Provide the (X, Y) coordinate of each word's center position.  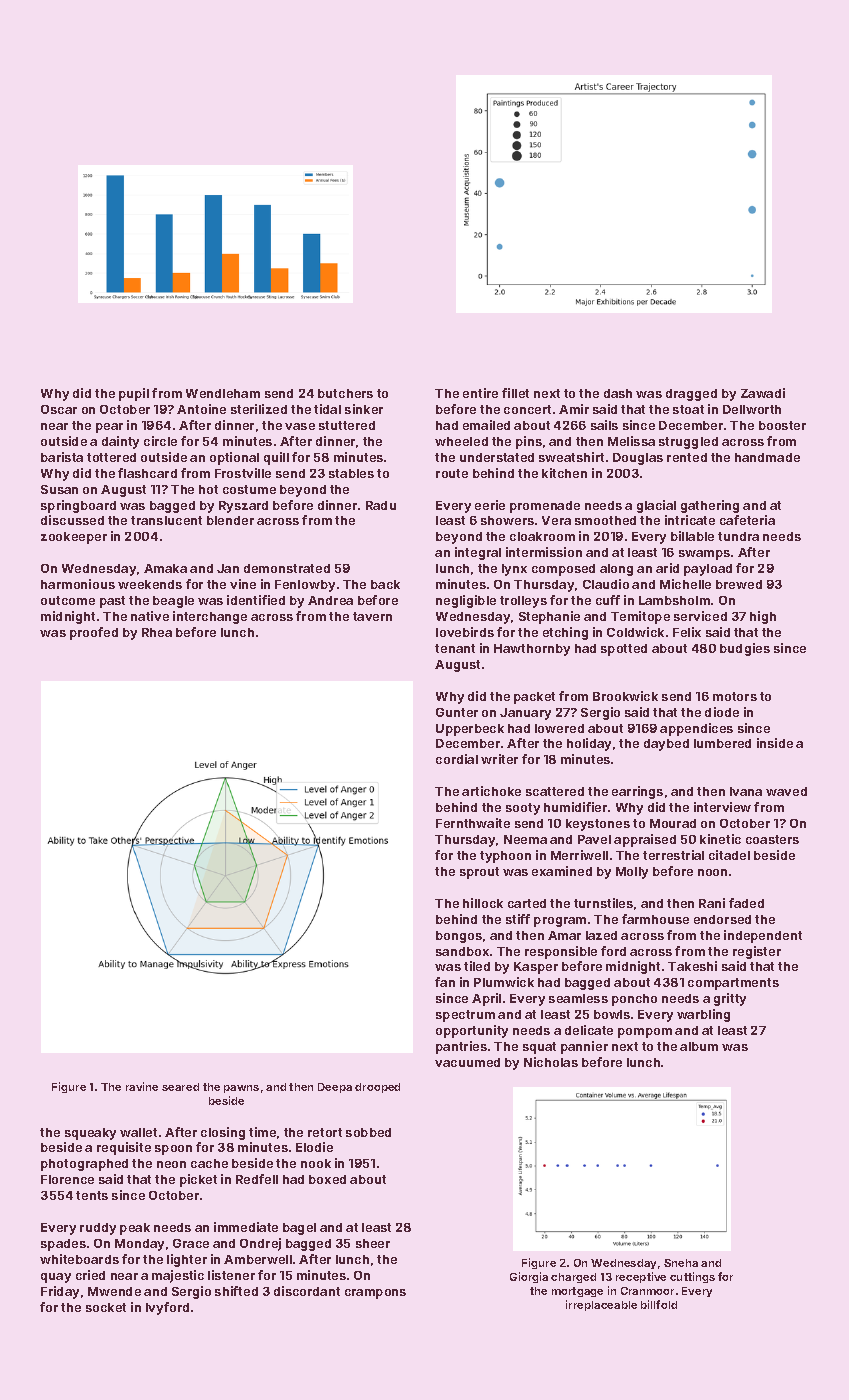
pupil (134, 394)
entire (480, 393)
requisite (124, 1148)
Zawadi (763, 393)
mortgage (577, 1292)
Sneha (681, 1263)
